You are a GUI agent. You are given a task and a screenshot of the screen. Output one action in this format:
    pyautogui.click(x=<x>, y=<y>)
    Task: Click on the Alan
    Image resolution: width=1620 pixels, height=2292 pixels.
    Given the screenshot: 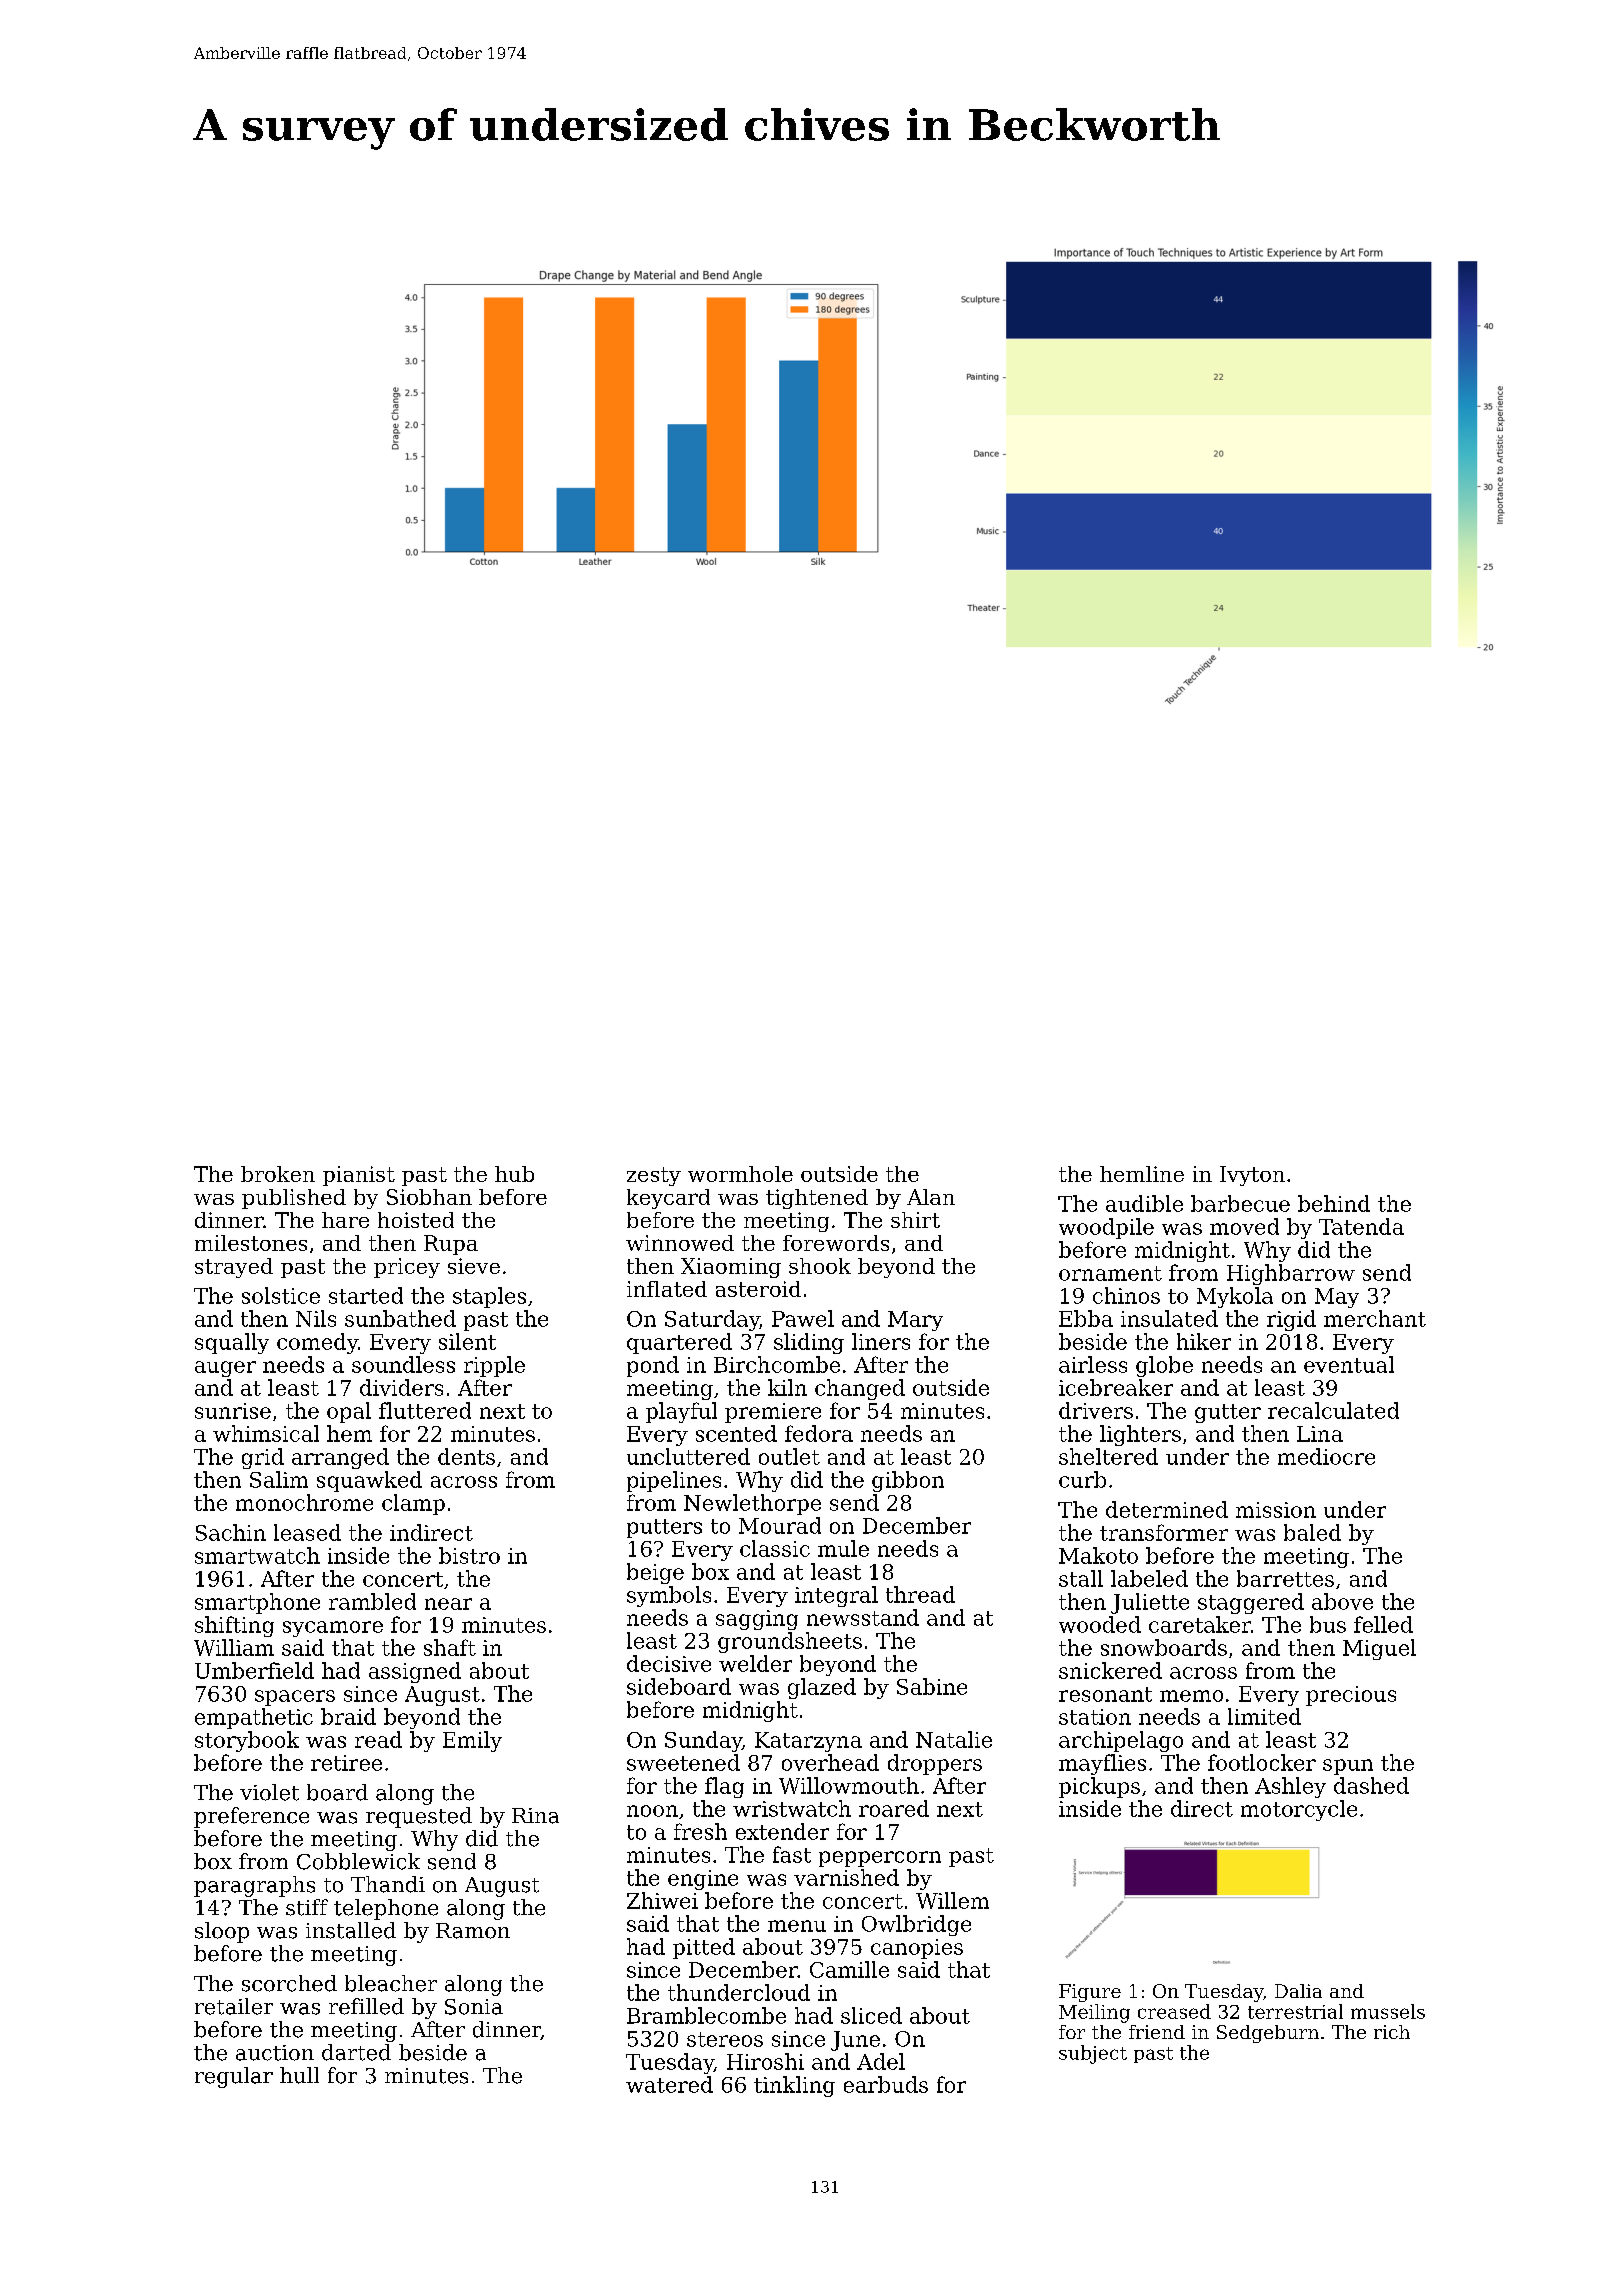 What is the action you would take?
    pyautogui.click(x=931, y=1197)
